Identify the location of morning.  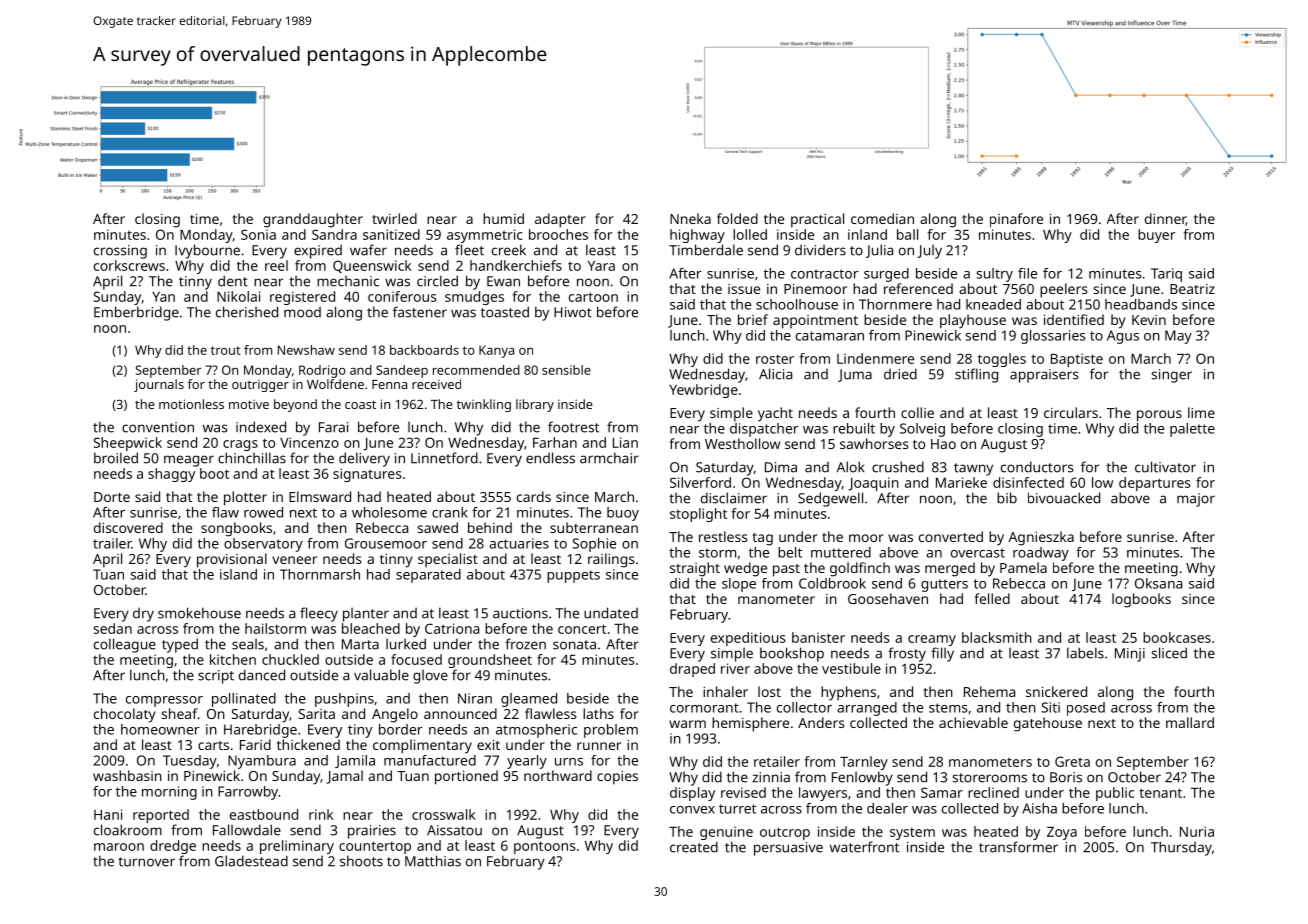
(169, 793).
